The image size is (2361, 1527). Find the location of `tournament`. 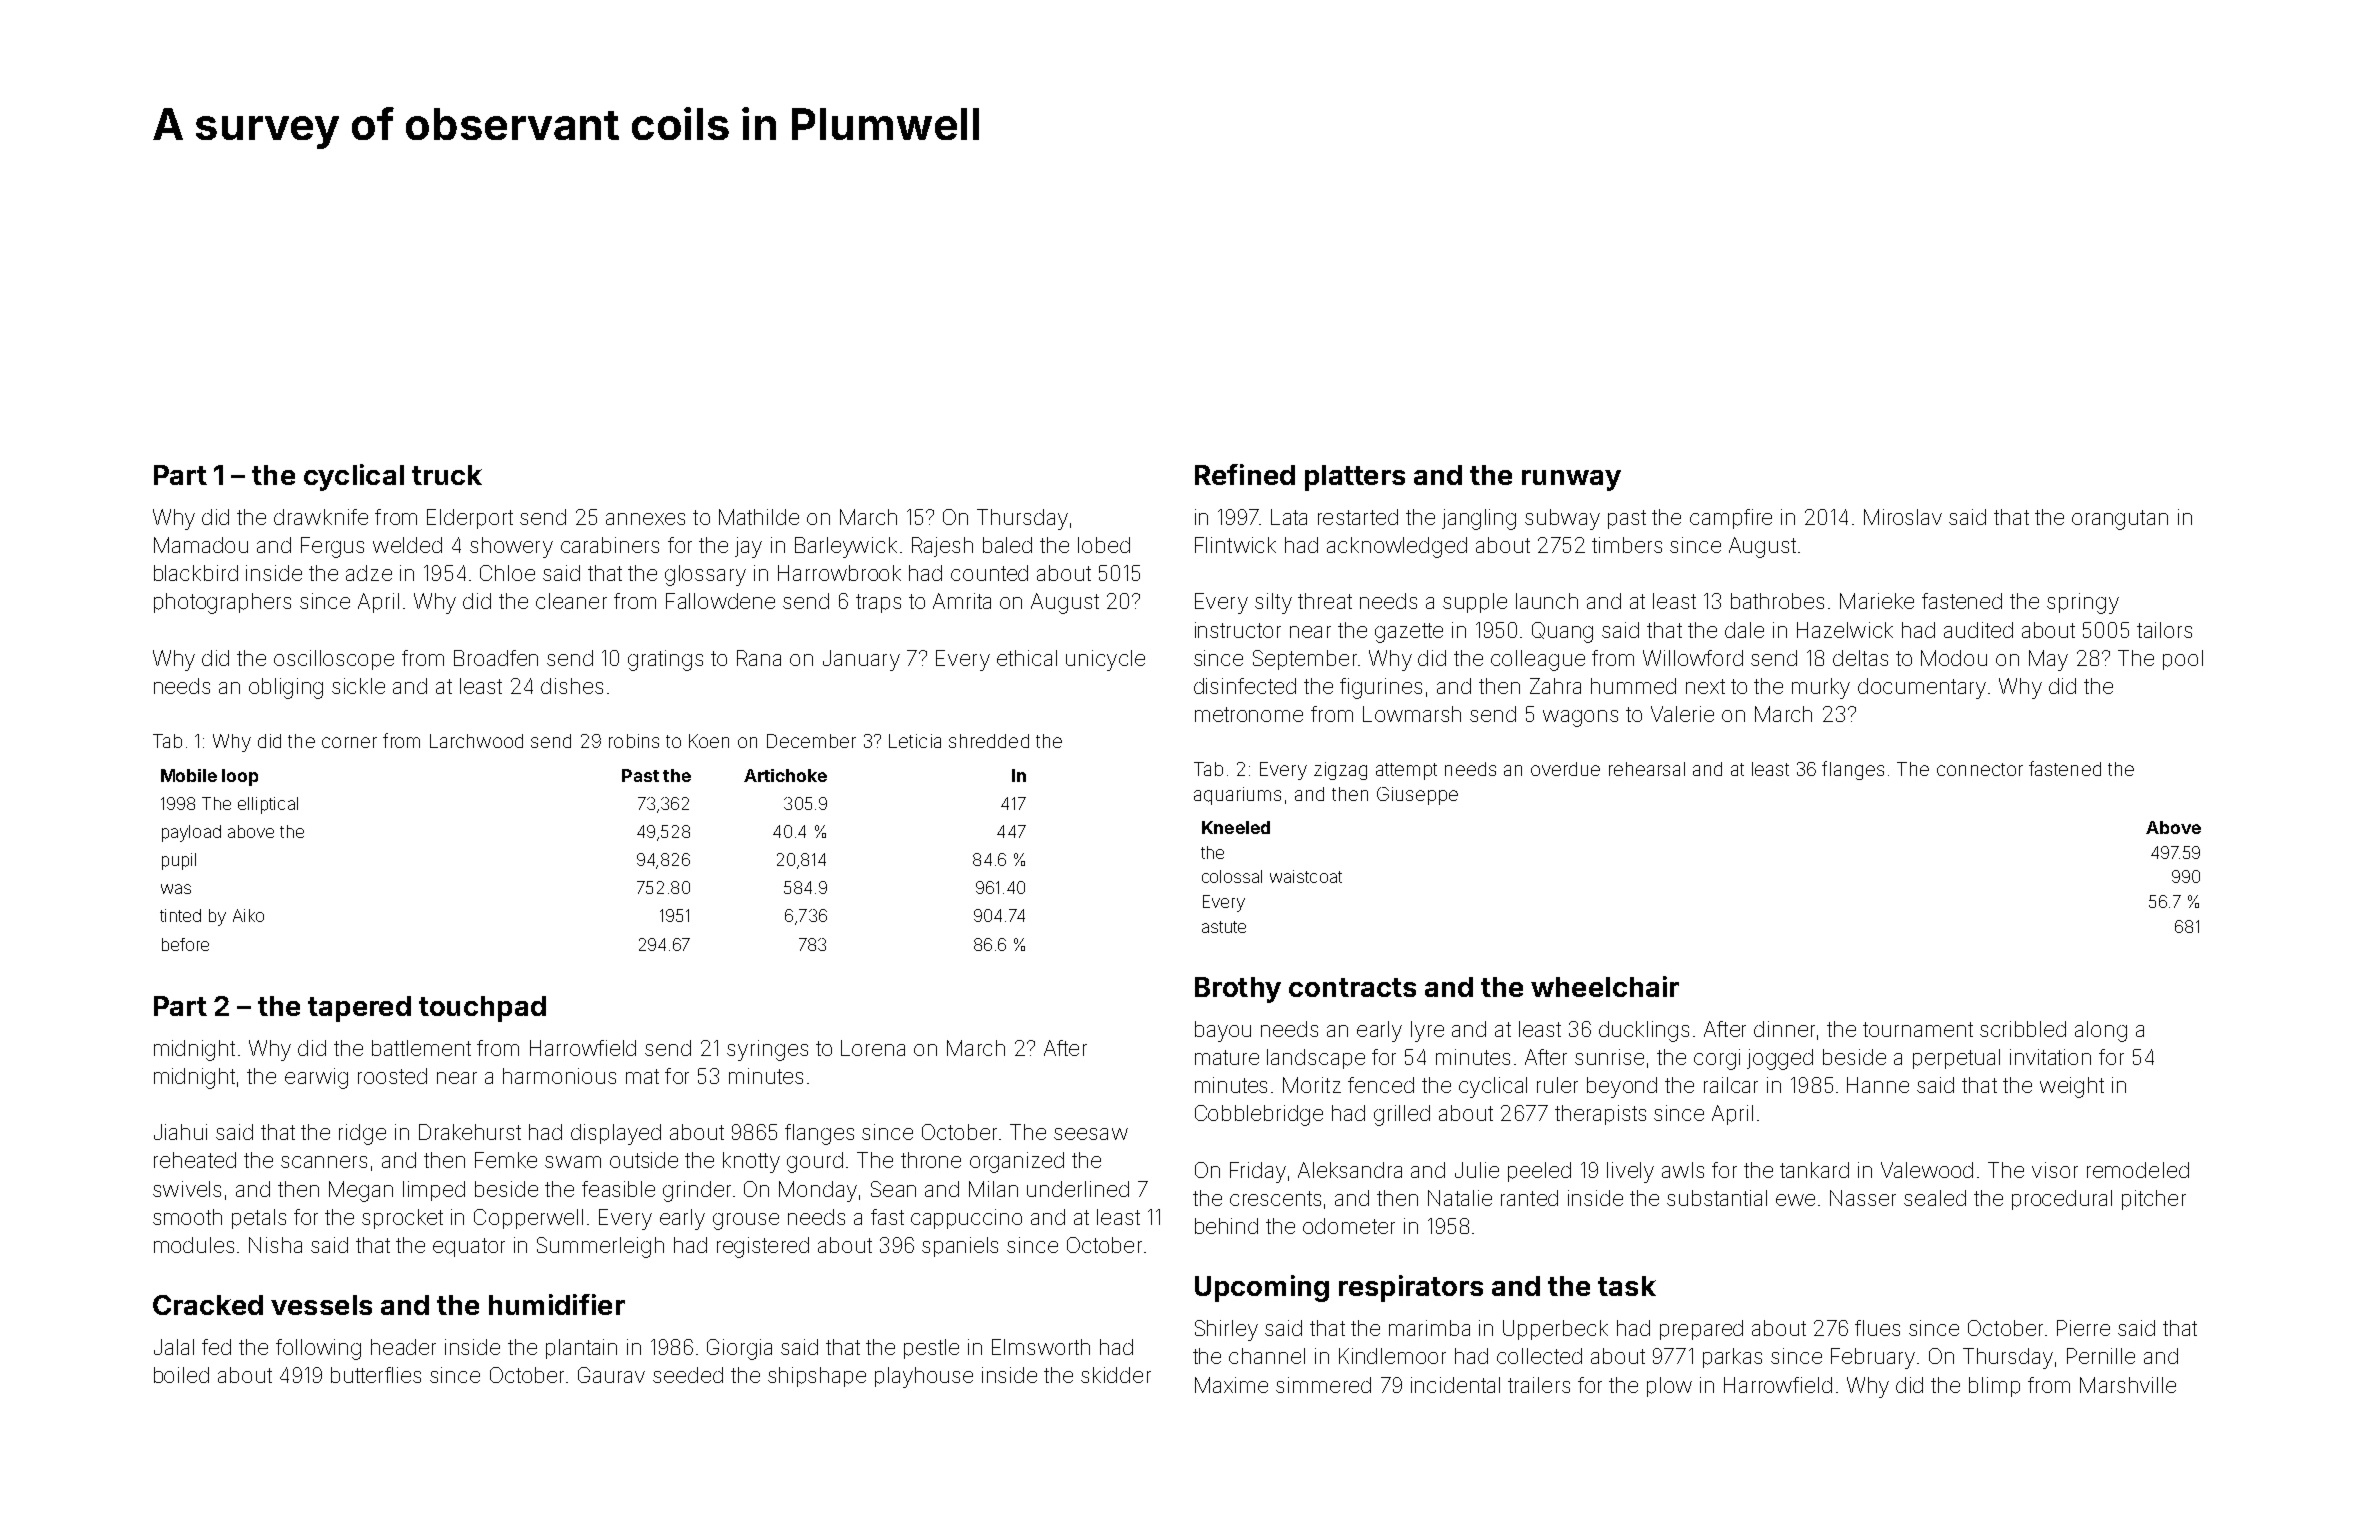

tournament is located at coordinates (1918, 1029).
